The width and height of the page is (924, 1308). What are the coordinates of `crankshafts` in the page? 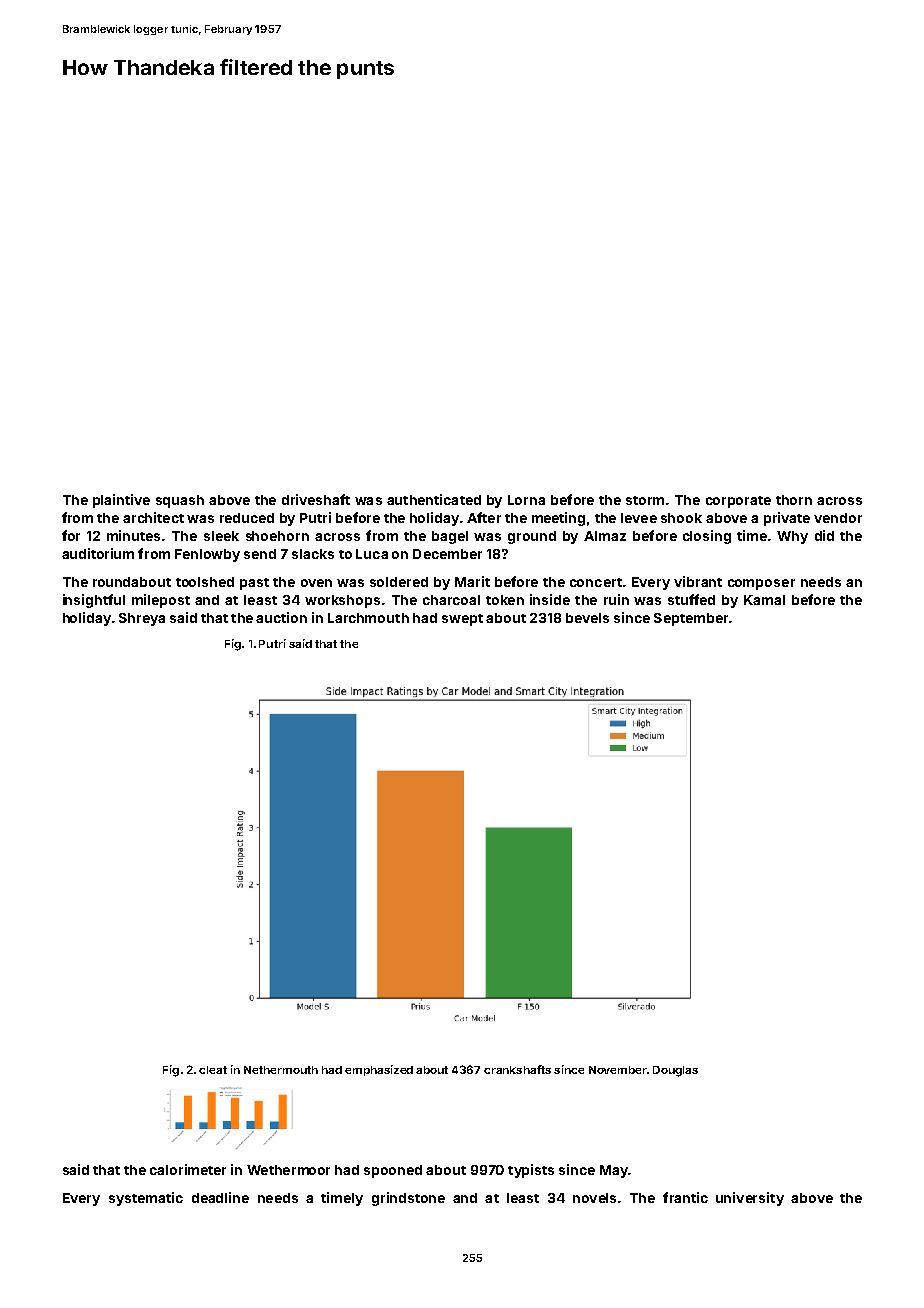 It's located at (517, 1069).
